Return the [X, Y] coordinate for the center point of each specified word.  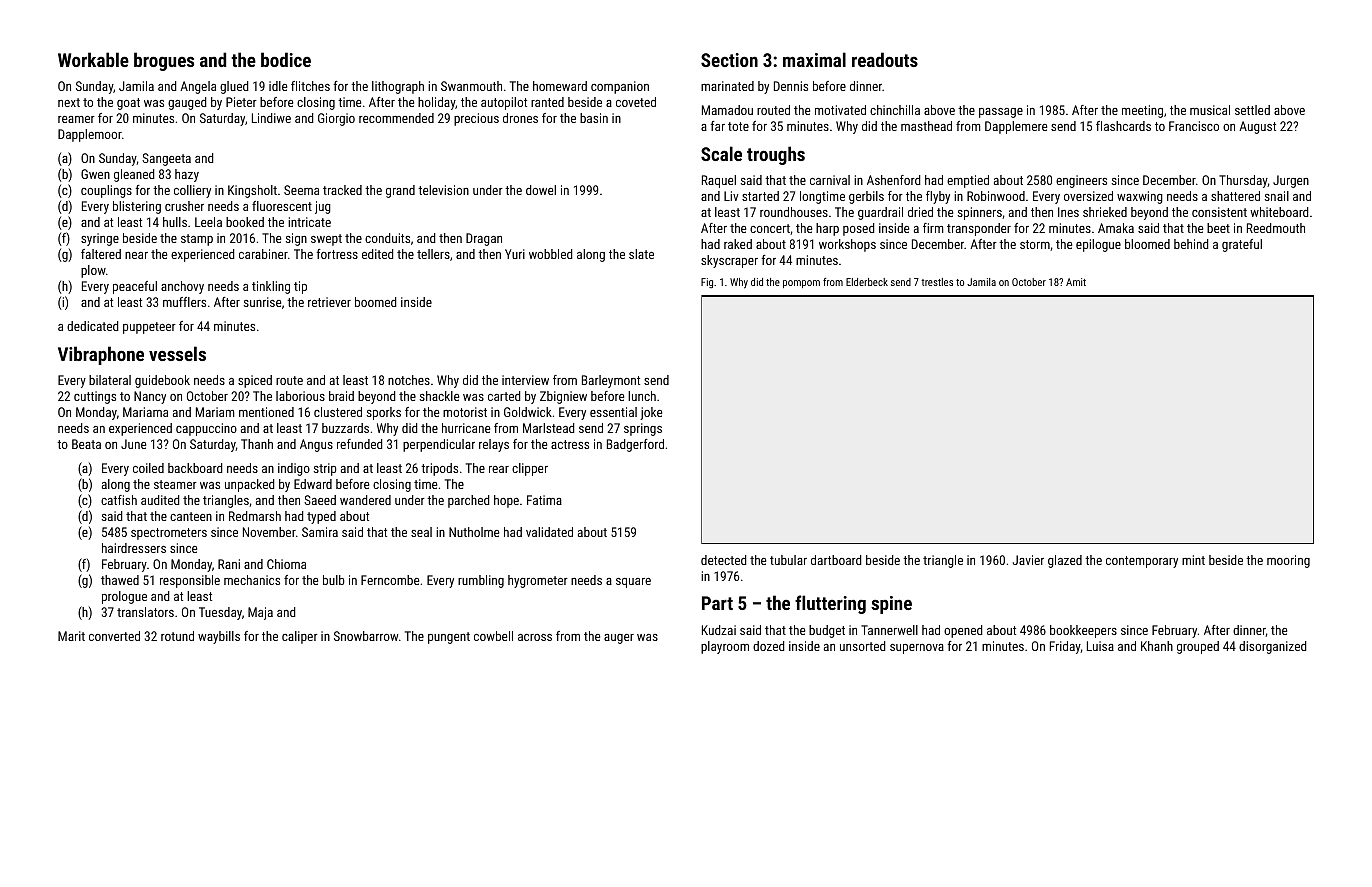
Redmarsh [255, 516]
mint [1193, 560]
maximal [814, 59]
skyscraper [729, 261]
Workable [93, 59]
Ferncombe [390, 580]
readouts [885, 59]
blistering [137, 207]
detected [724, 560]
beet [1218, 228]
